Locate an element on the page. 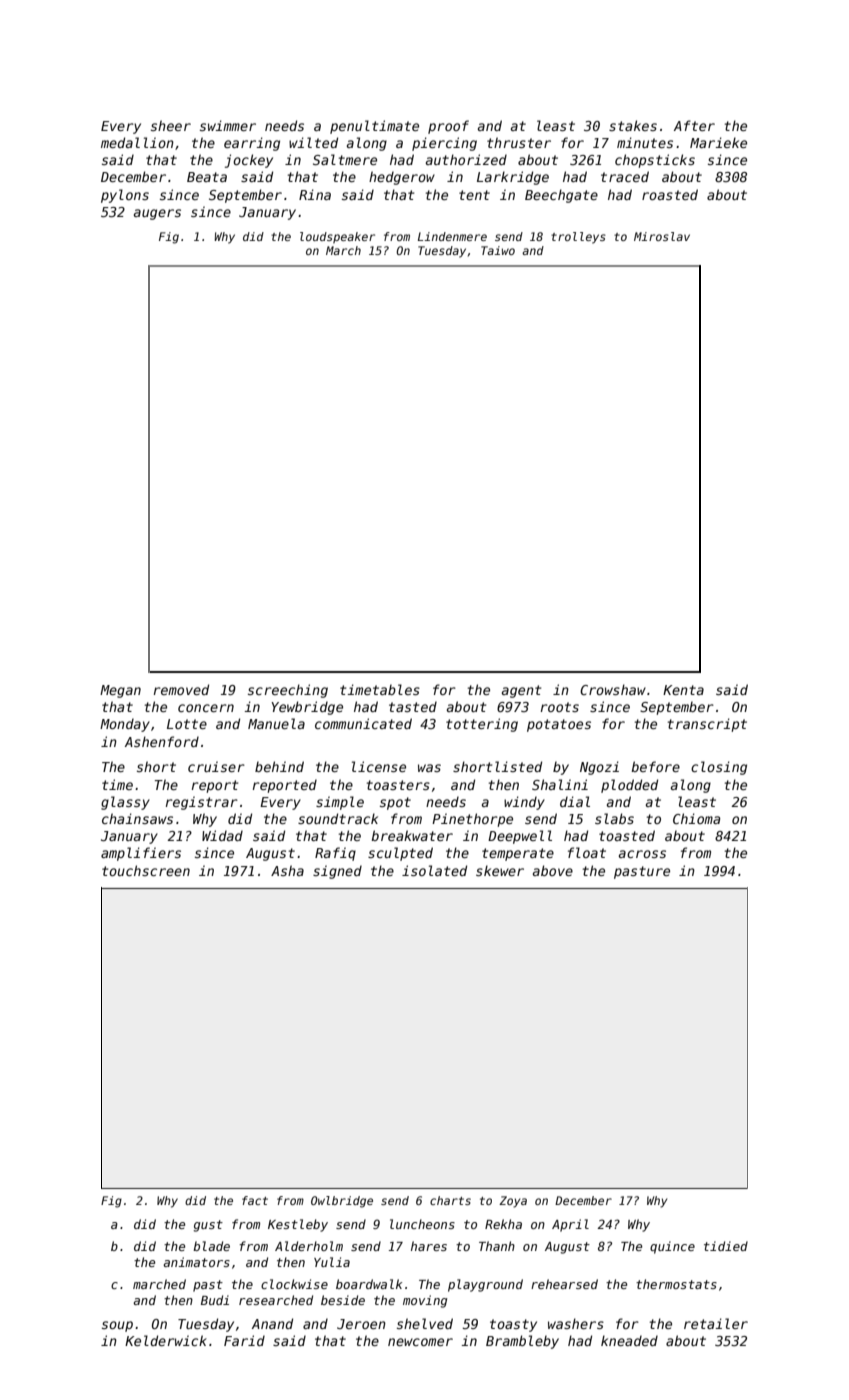 The width and height of the document is (849, 1400). medallion is located at coordinates (137, 142).
